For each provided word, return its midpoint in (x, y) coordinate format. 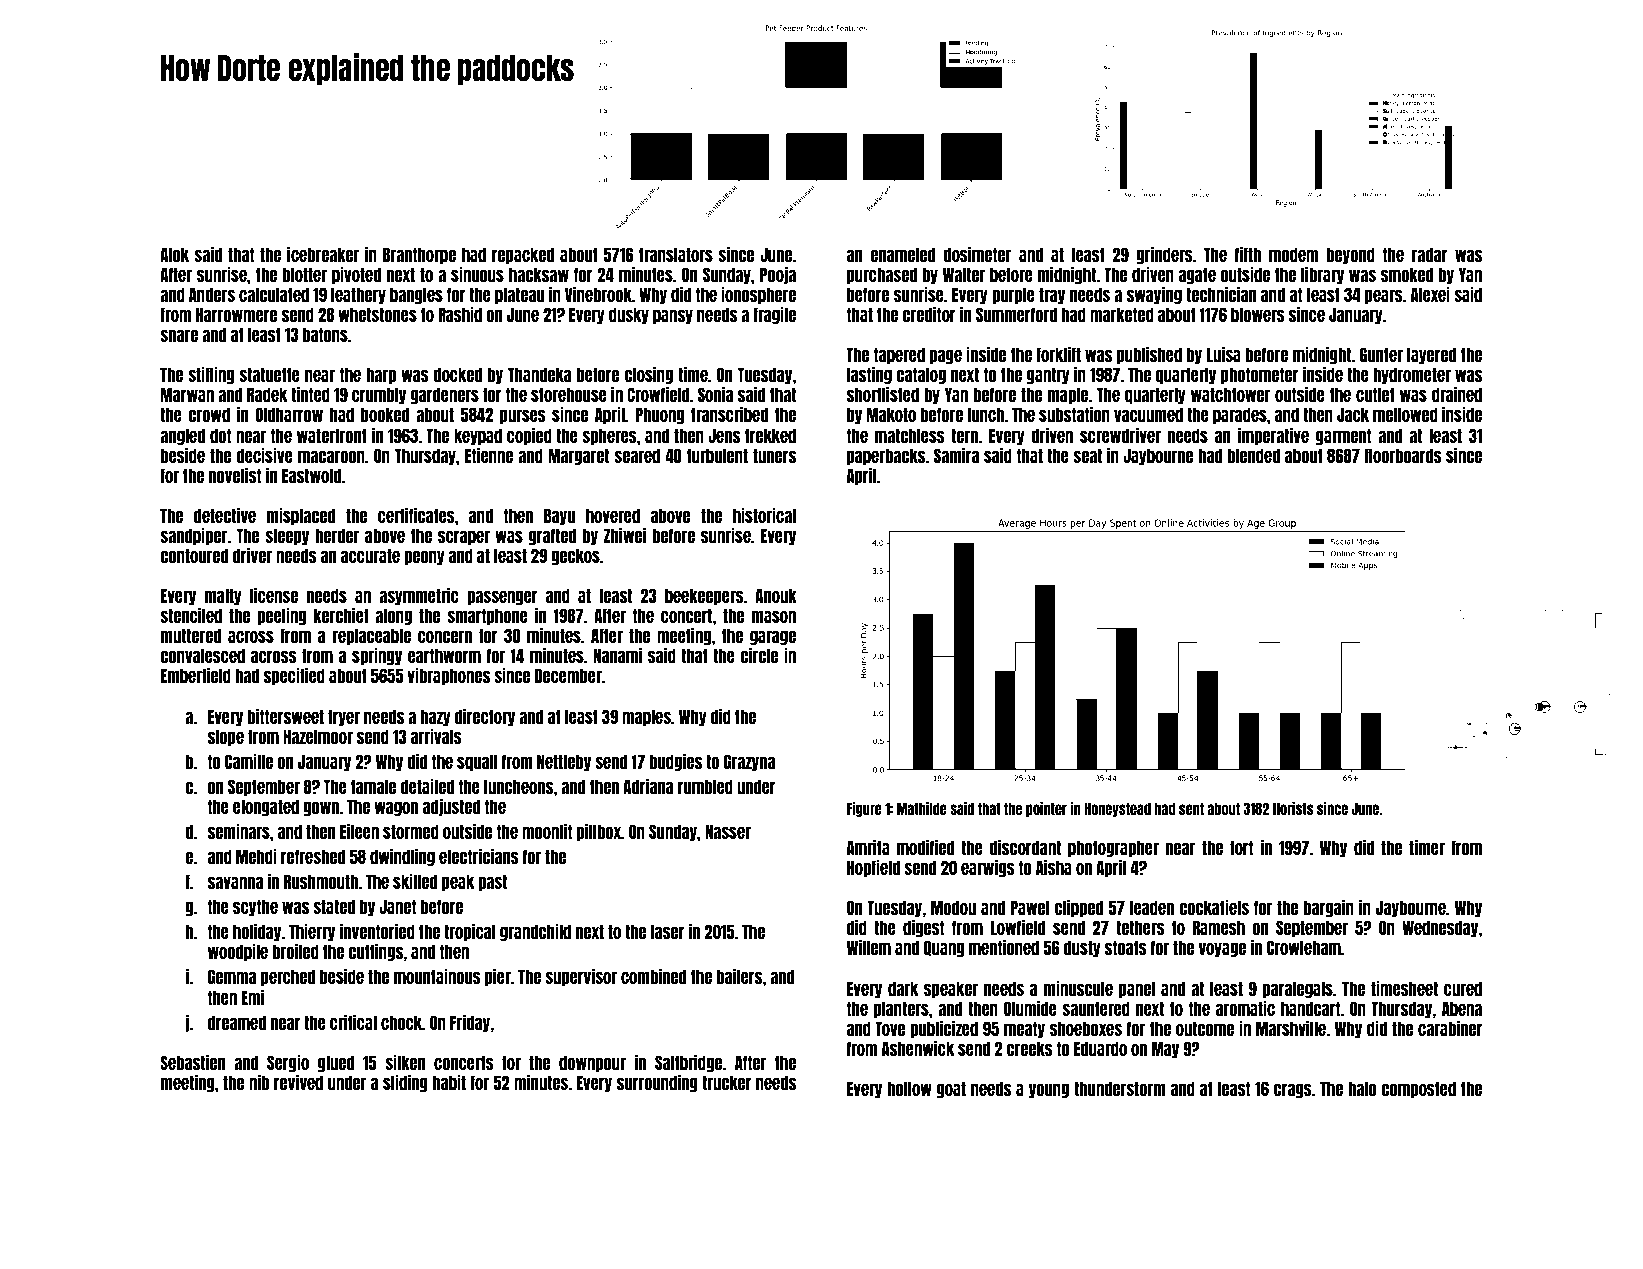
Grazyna (749, 762)
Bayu (559, 516)
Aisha (1054, 867)
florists (1293, 808)
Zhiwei (625, 535)
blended (1253, 455)
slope (226, 737)
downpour (592, 1063)
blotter (305, 274)
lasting (869, 375)
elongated (266, 807)
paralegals (1298, 989)
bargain (1329, 908)
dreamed (237, 1022)
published (1149, 355)
